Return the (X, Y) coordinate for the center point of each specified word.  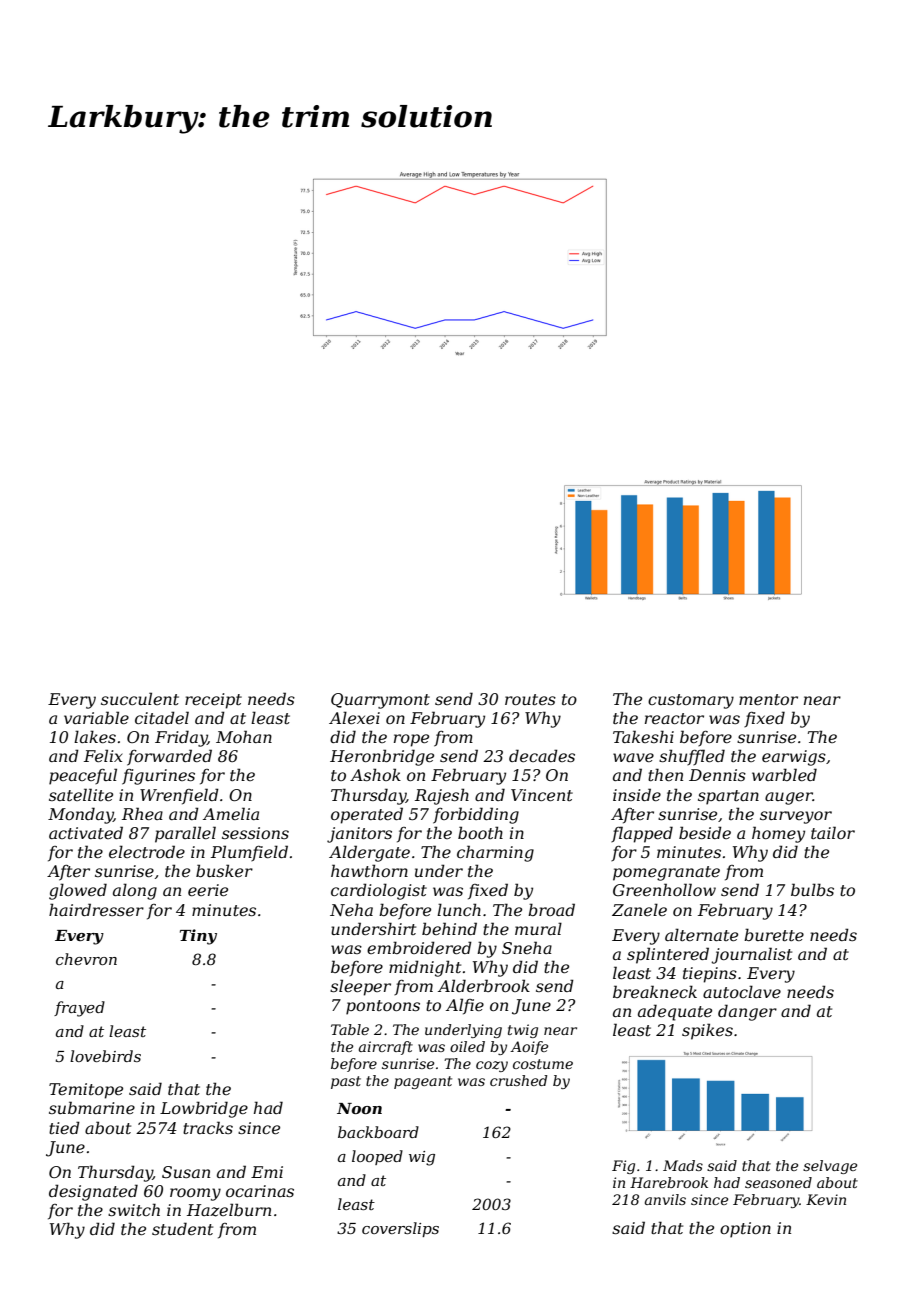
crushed (518, 1080)
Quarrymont (380, 701)
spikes (707, 1031)
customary (691, 701)
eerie (208, 890)
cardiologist (379, 891)
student (182, 1228)
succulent (140, 698)
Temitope (86, 1091)
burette (774, 934)
